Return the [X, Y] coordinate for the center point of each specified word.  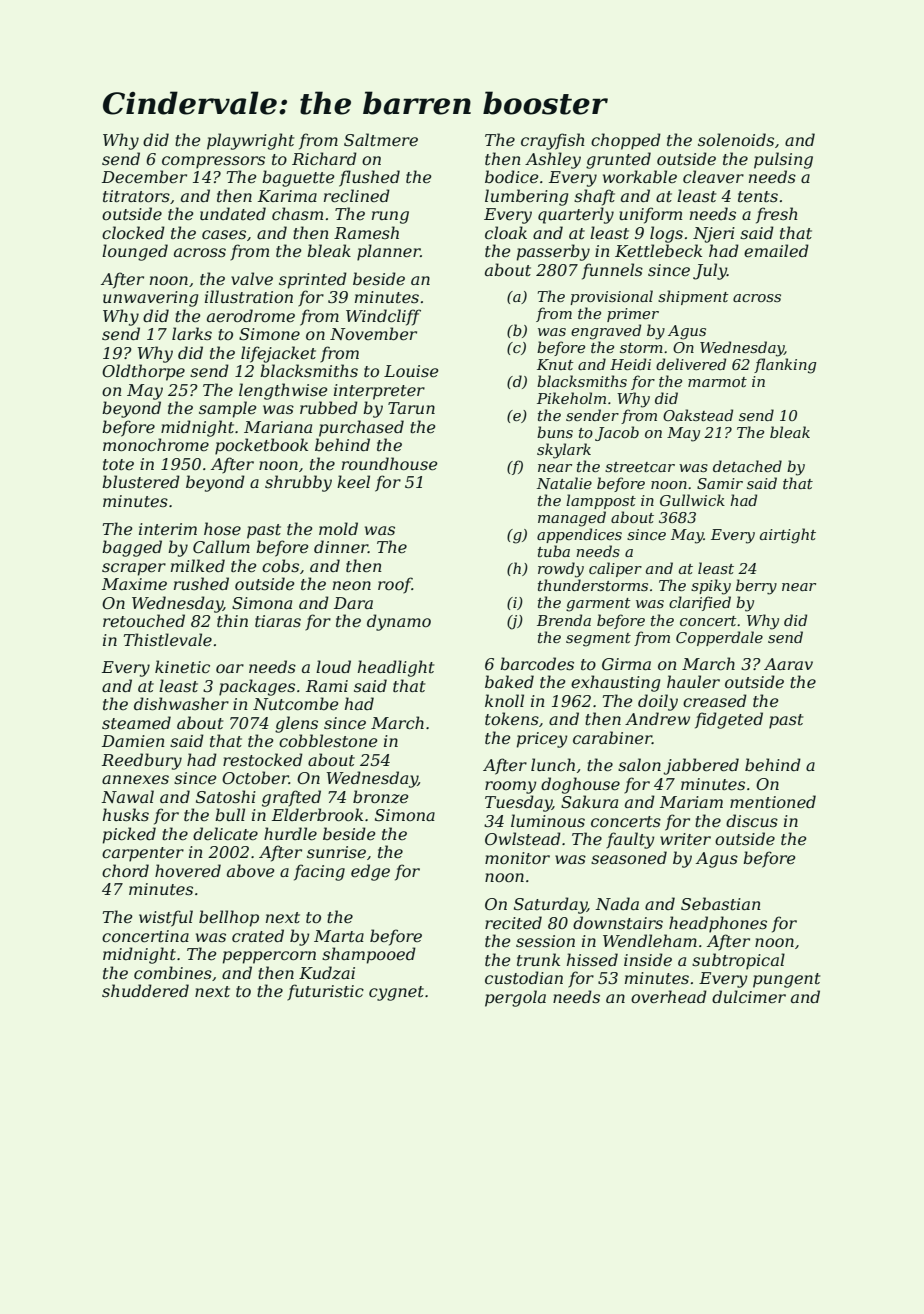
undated [233, 213]
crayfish [553, 141]
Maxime [134, 584]
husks [126, 814]
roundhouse [390, 463]
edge [370, 872]
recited [513, 922]
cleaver [713, 176]
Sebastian [721, 903]
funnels [612, 271]
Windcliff [383, 317]
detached [747, 466]
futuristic [325, 992]
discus [752, 820]
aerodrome [251, 315]
